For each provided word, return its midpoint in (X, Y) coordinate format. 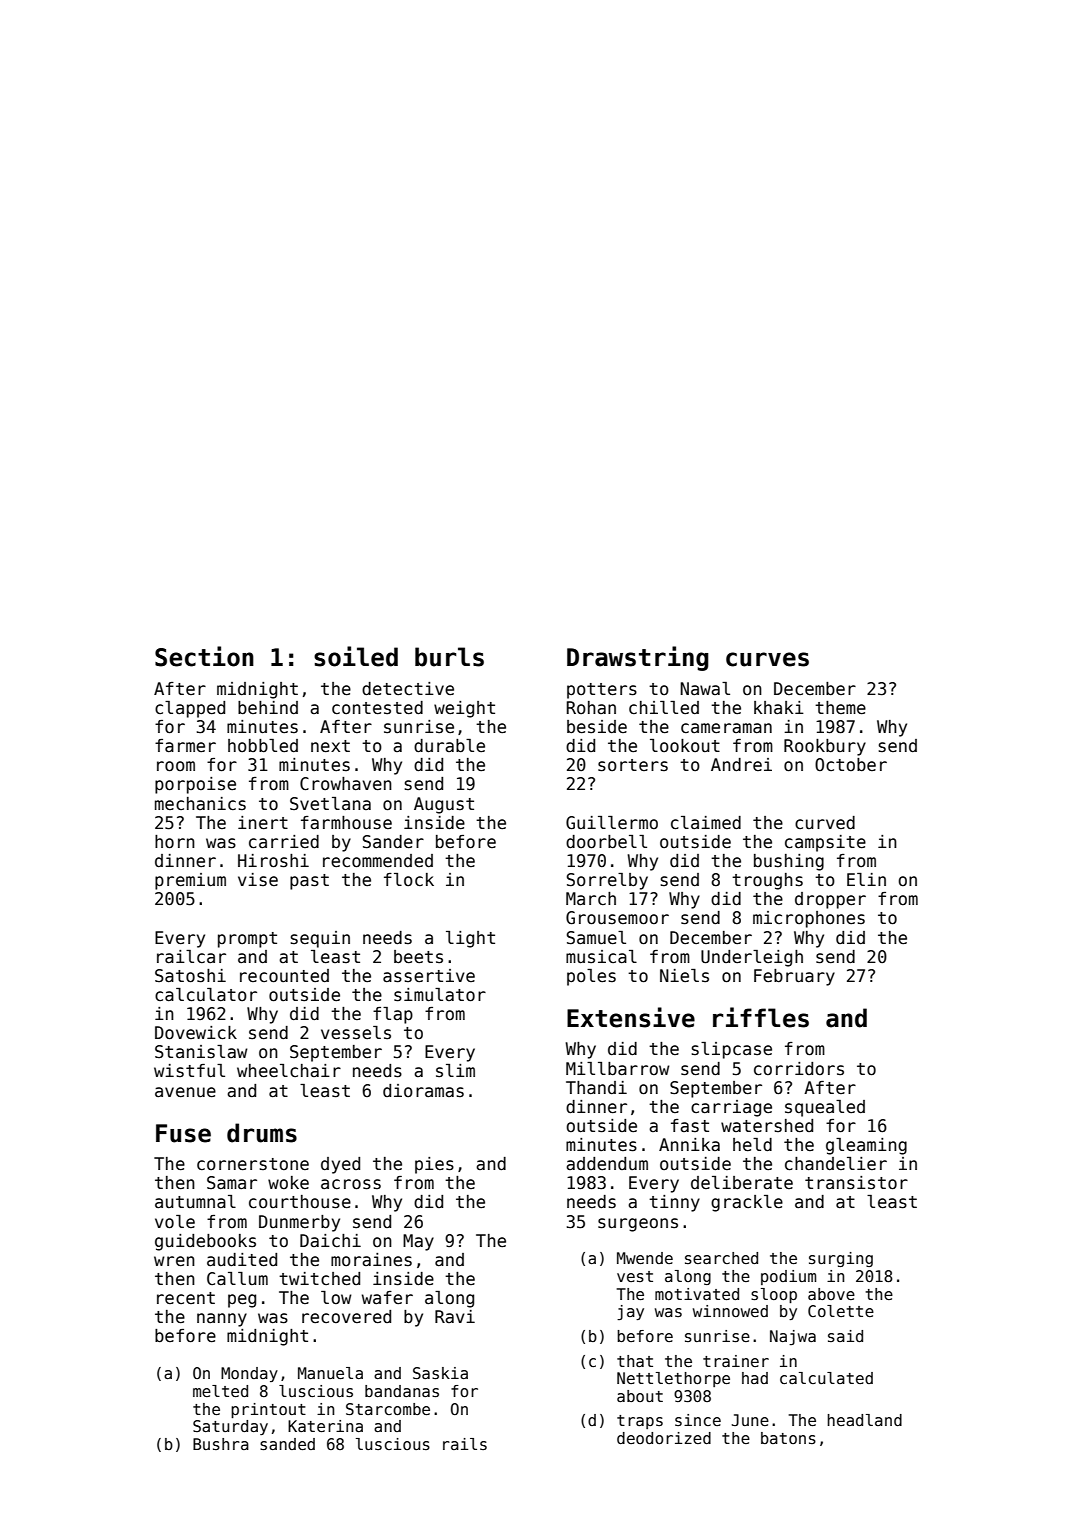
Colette (841, 1311)
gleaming (866, 1146)
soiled (356, 656)
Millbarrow (618, 1069)
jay (630, 1312)
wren (174, 1261)
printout (268, 1410)
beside (597, 727)
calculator (206, 995)
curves (767, 659)
